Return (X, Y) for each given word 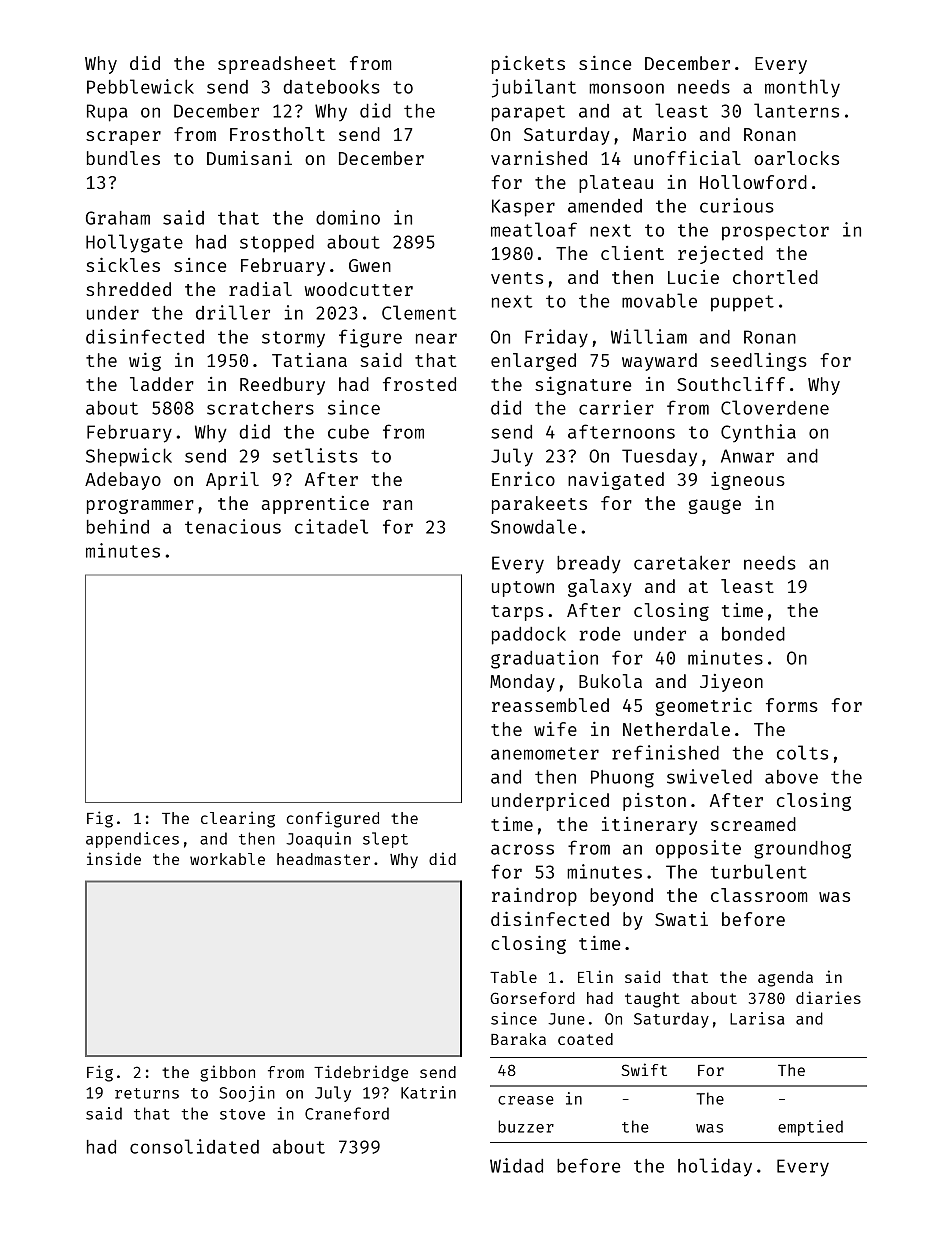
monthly (802, 88)
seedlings (759, 362)
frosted (419, 384)
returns (147, 1093)
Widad (516, 1165)
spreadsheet (277, 65)
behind (118, 526)
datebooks (331, 87)
